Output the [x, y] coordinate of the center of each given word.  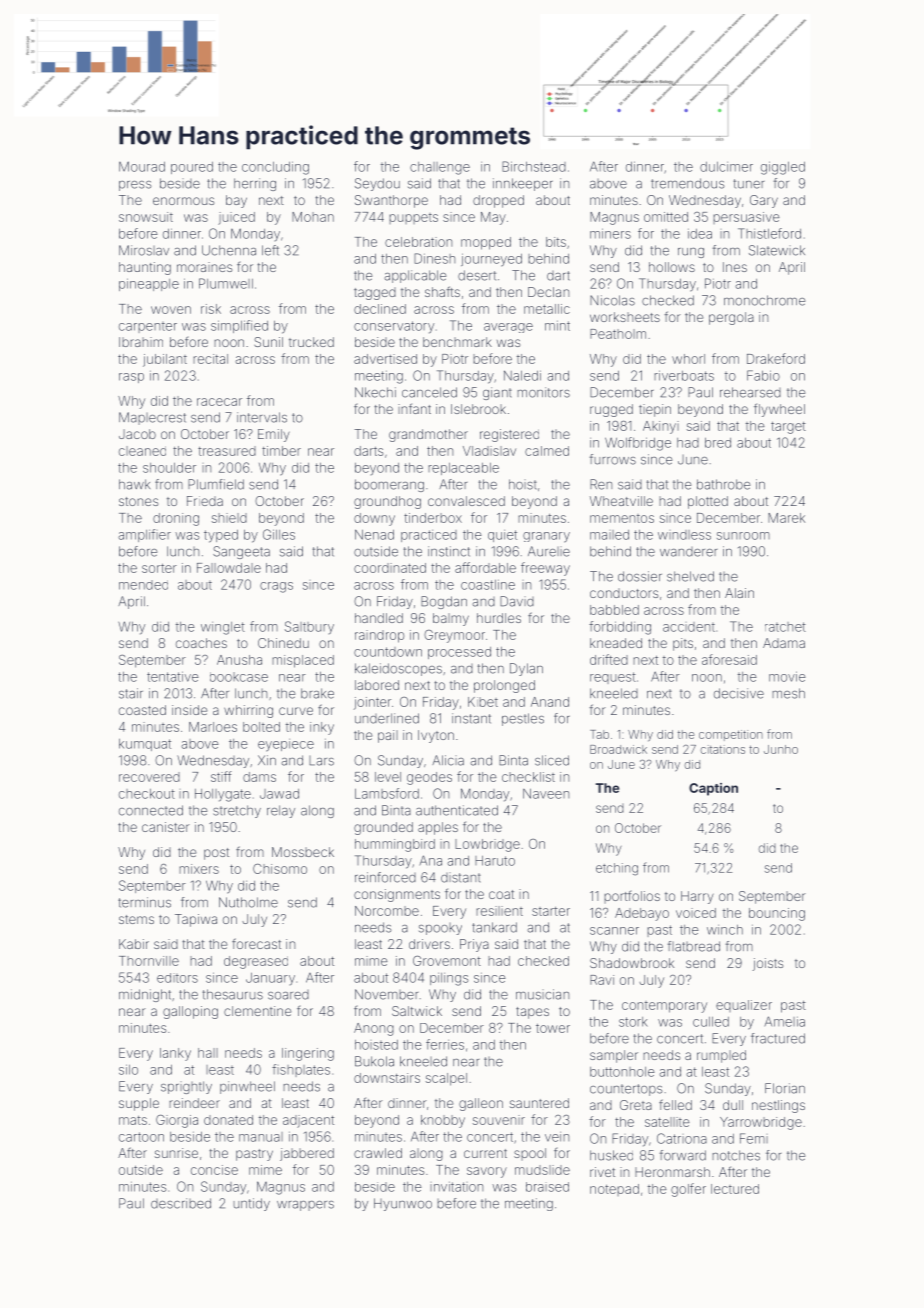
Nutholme [248, 902]
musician [542, 994]
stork [633, 1022]
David [517, 601]
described [181, 1203]
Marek [786, 518]
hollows [672, 267]
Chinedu [283, 643]
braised [547, 1187]
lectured [735, 1189]
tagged [375, 293]
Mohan [313, 217]
